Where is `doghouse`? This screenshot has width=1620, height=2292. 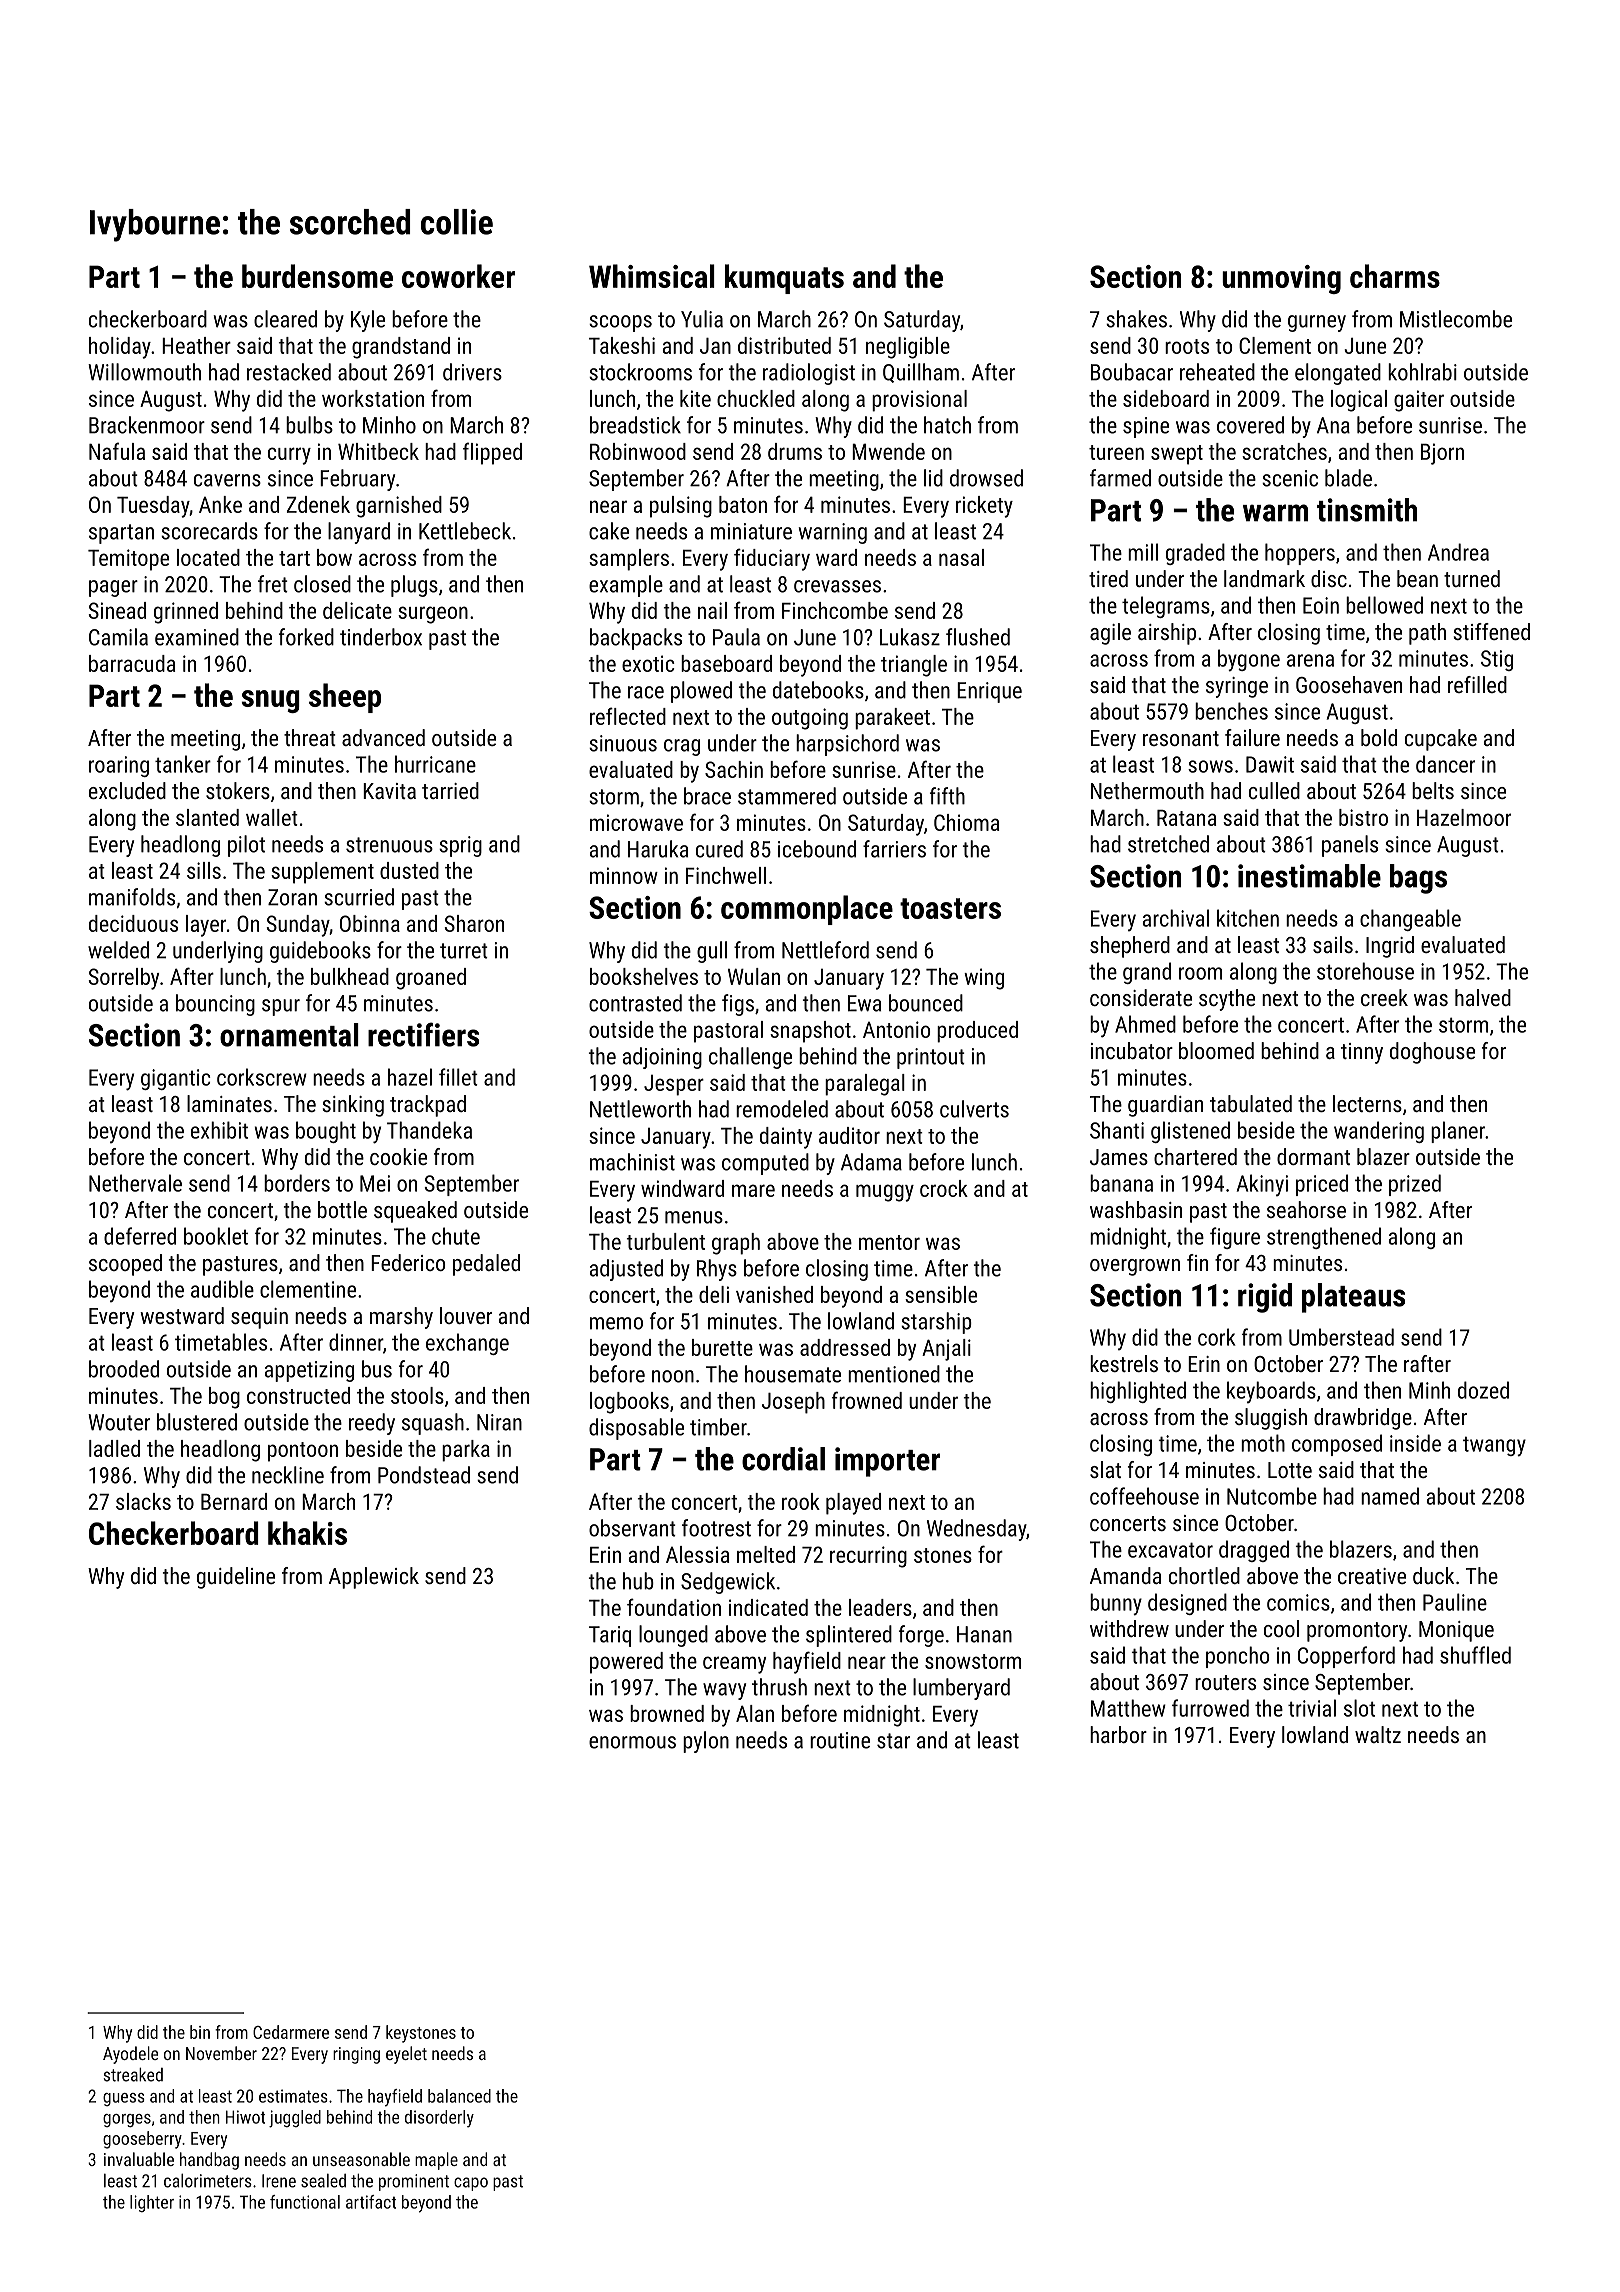
doghouse is located at coordinates (1432, 1053).
